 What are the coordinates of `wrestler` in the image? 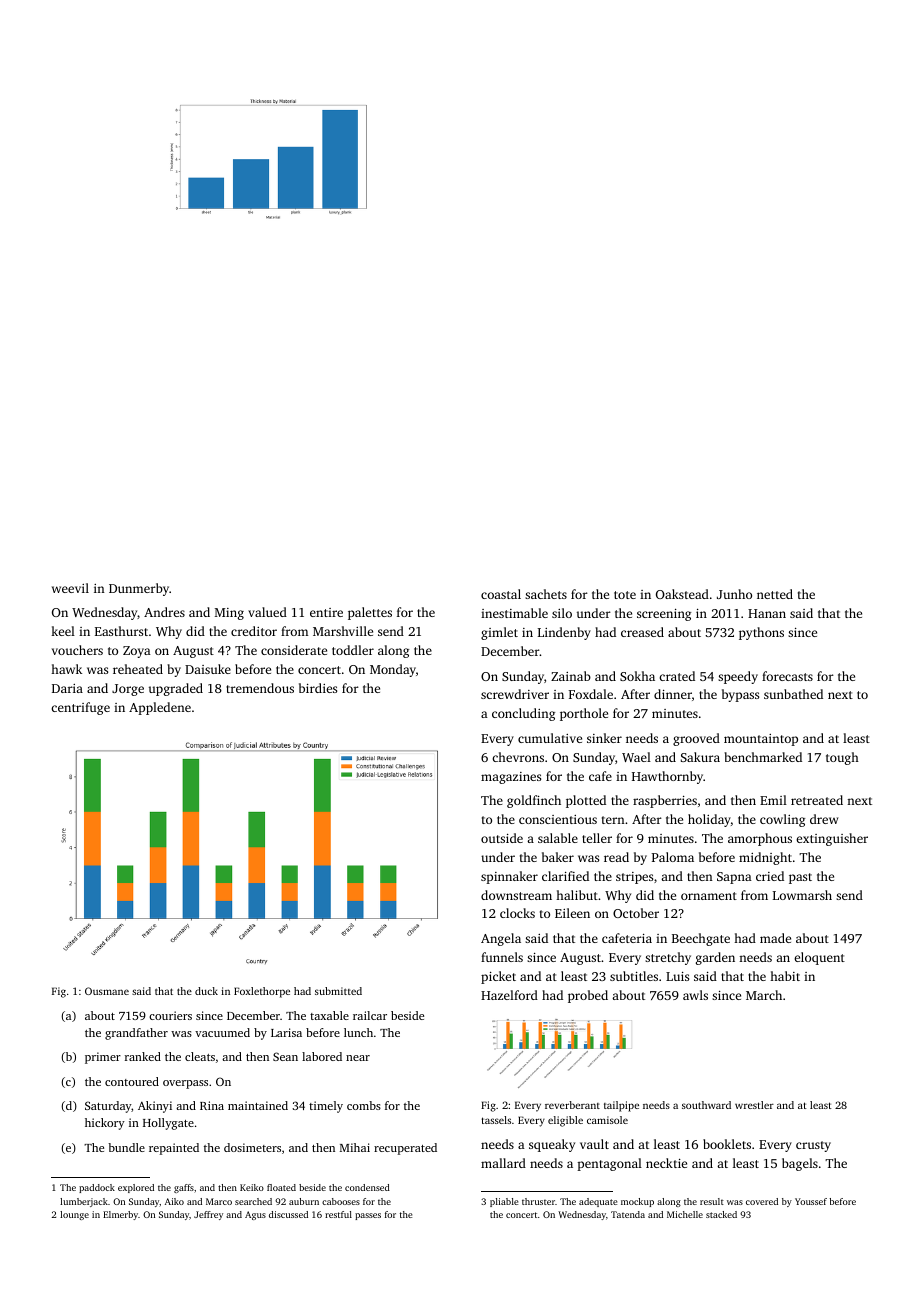 It's located at (754, 1105).
